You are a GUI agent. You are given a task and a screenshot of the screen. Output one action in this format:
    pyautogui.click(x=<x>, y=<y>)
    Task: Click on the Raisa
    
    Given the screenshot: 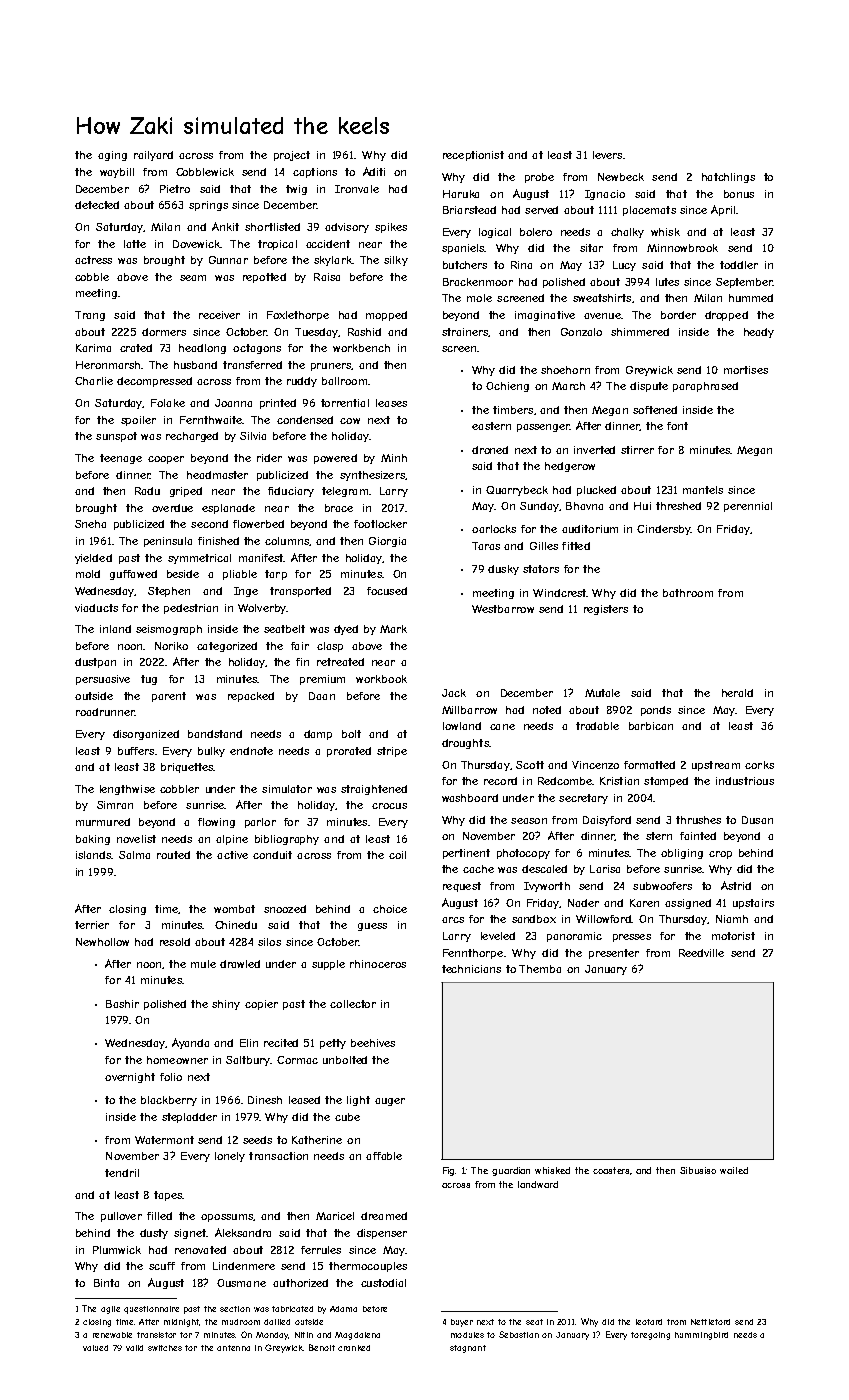 What is the action you would take?
    pyautogui.click(x=327, y=277)
